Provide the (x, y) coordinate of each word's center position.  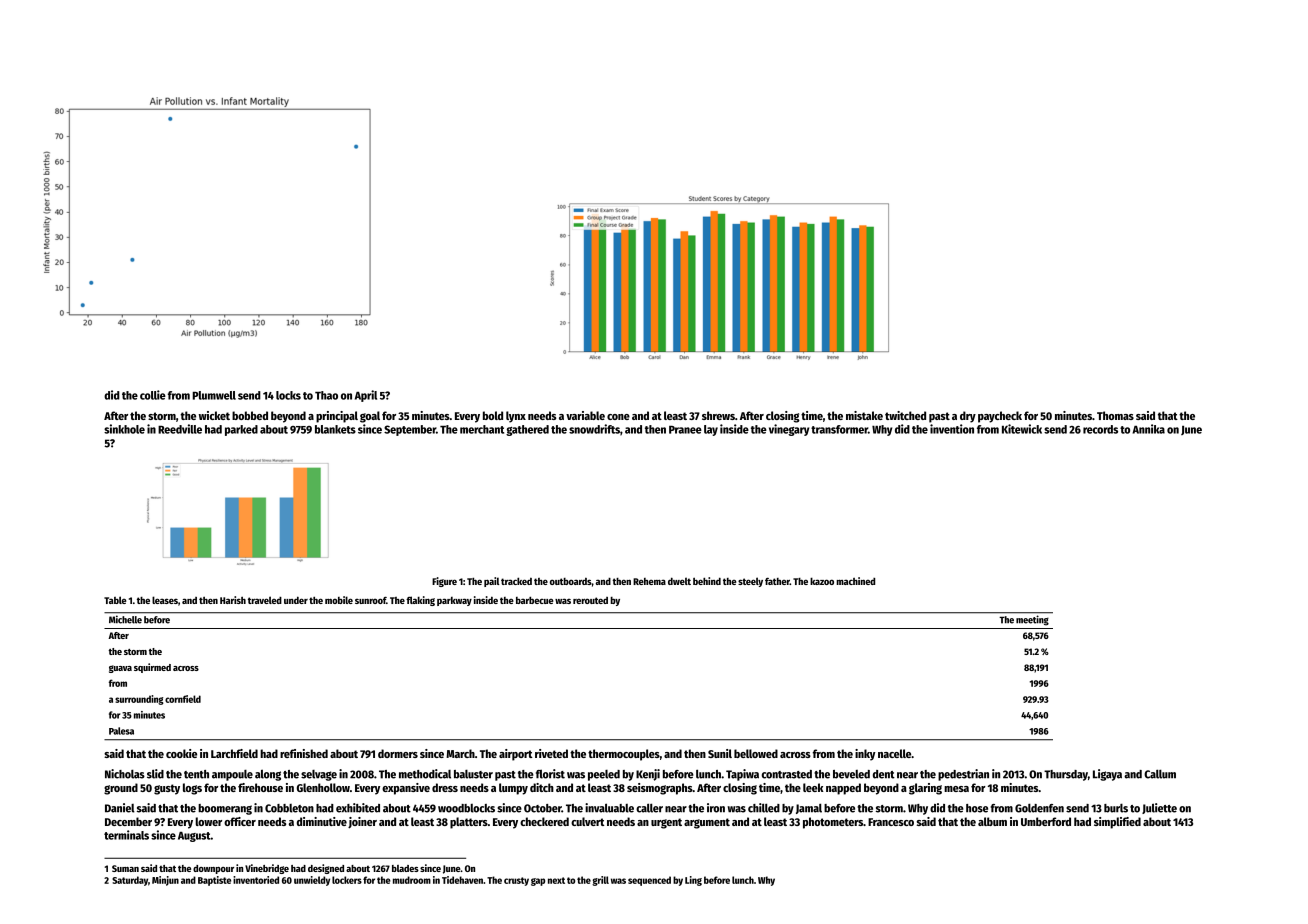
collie (153, 395)
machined (855, 581)
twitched (905, 415)
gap (538, 882)
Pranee (685, 430)
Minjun (165, 881)
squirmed (152, 668)
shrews (718, 415)
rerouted (590, 600)
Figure (444, 582)
